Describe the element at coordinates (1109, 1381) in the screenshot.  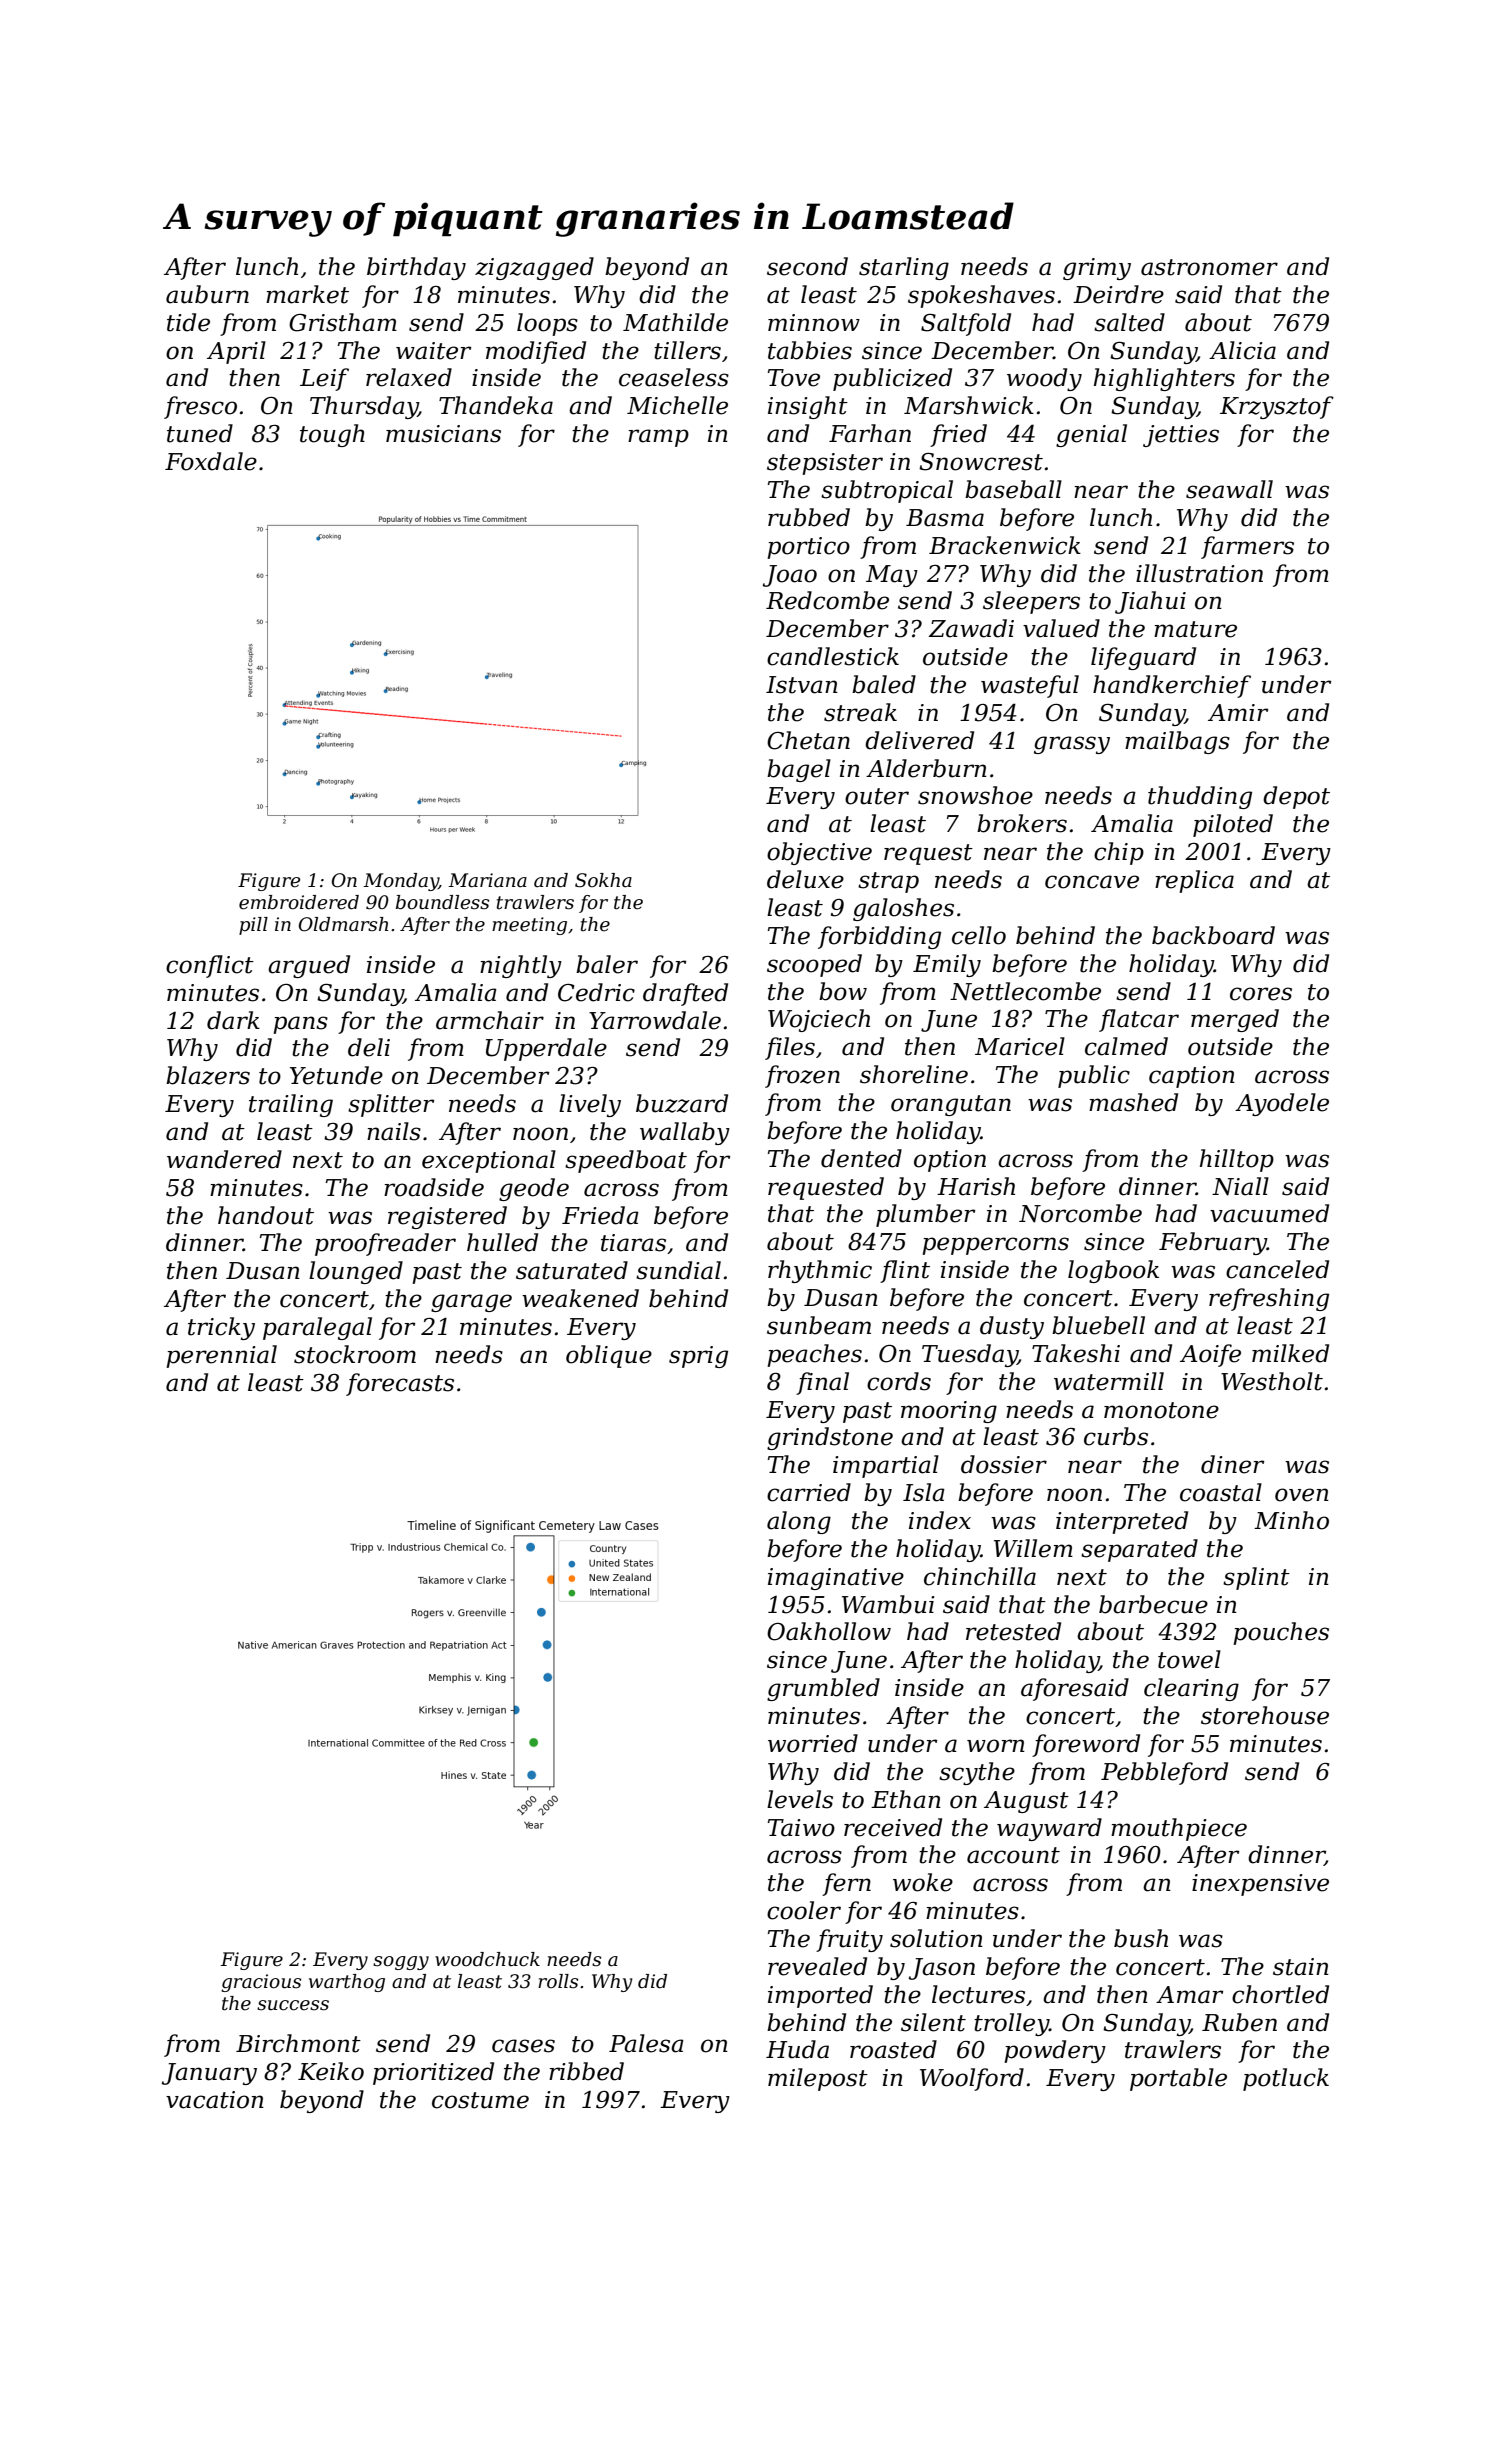
I see `watermill` at that location.
